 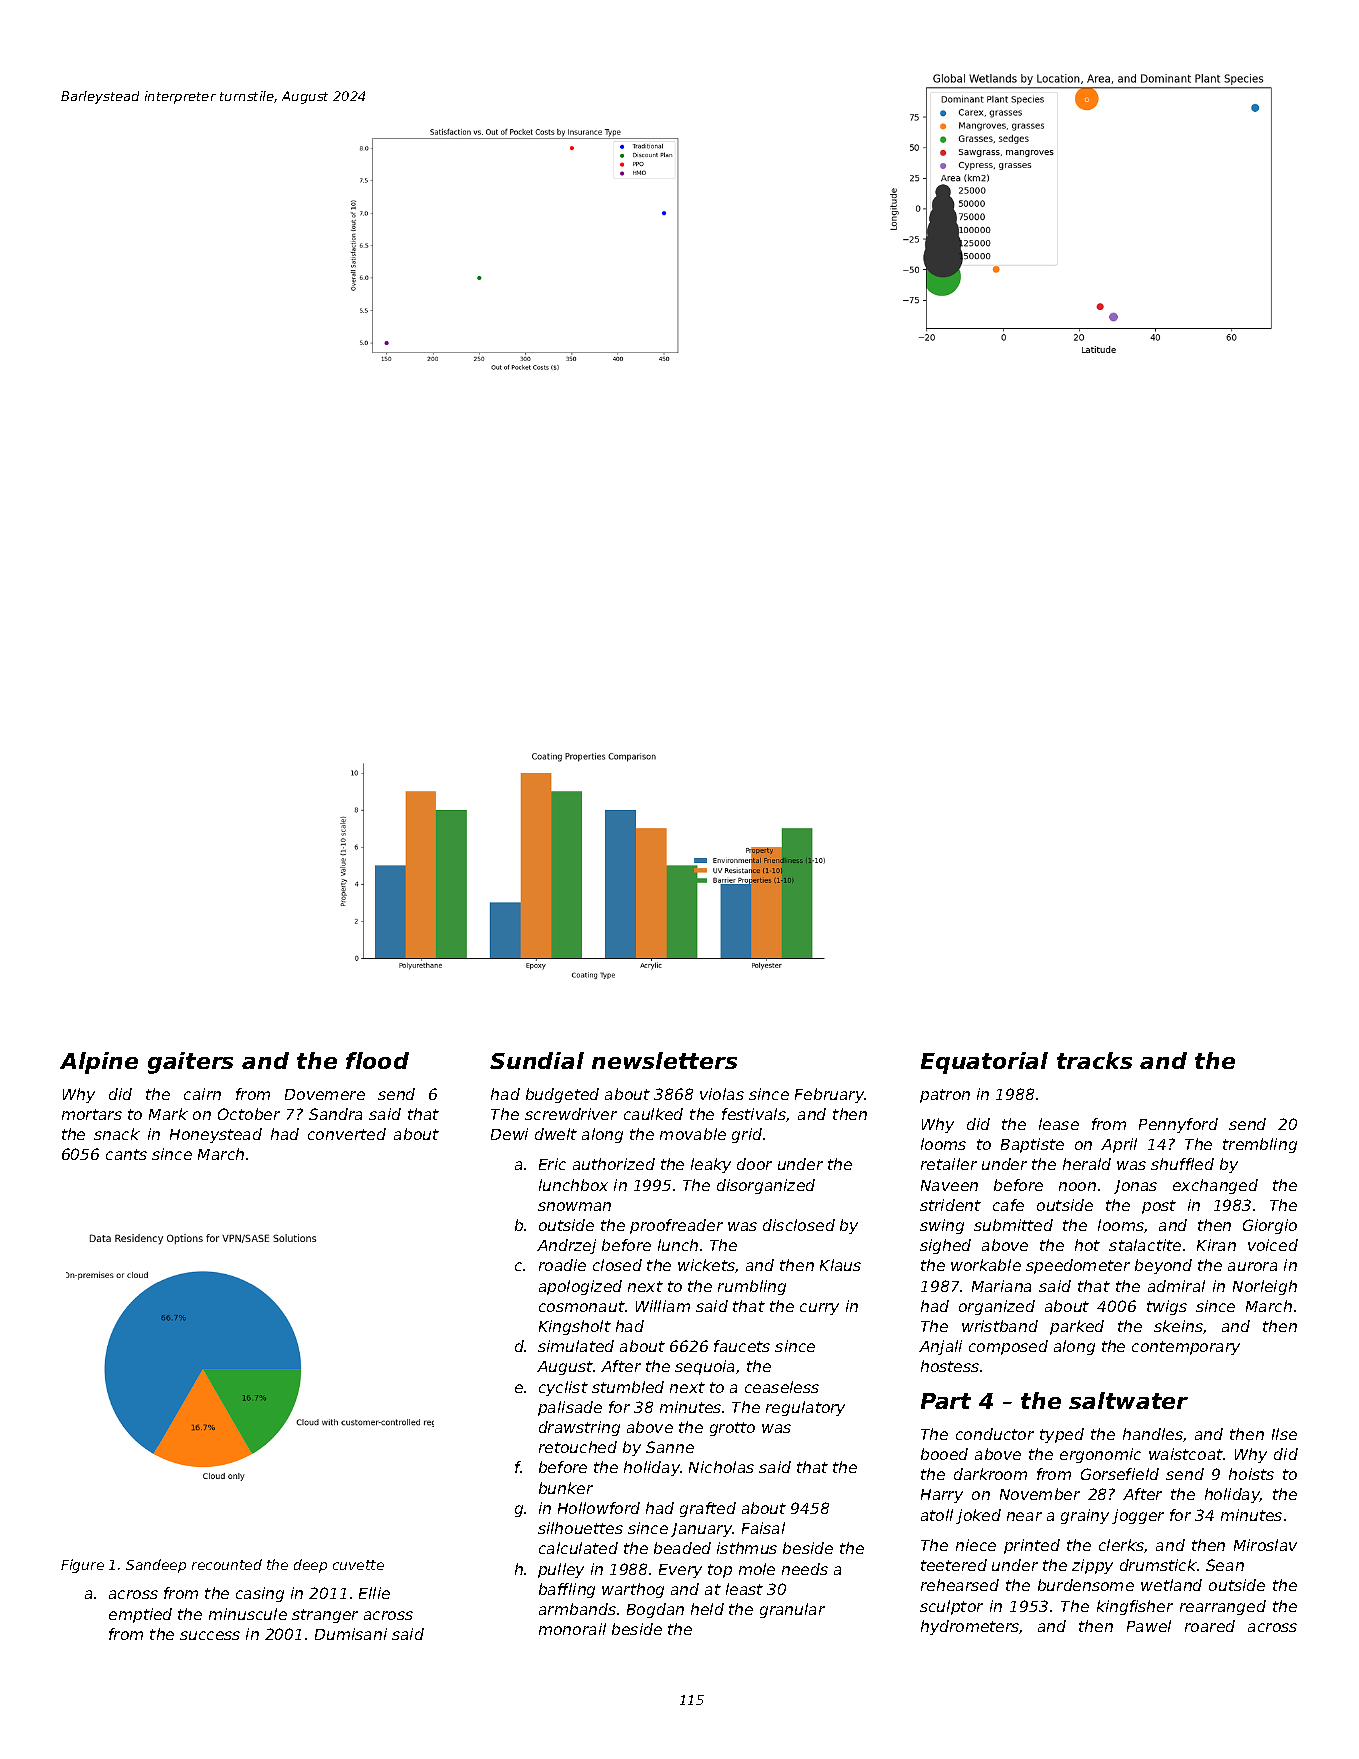 I want to click on Ilse, so click(x=1284, y=1434).
